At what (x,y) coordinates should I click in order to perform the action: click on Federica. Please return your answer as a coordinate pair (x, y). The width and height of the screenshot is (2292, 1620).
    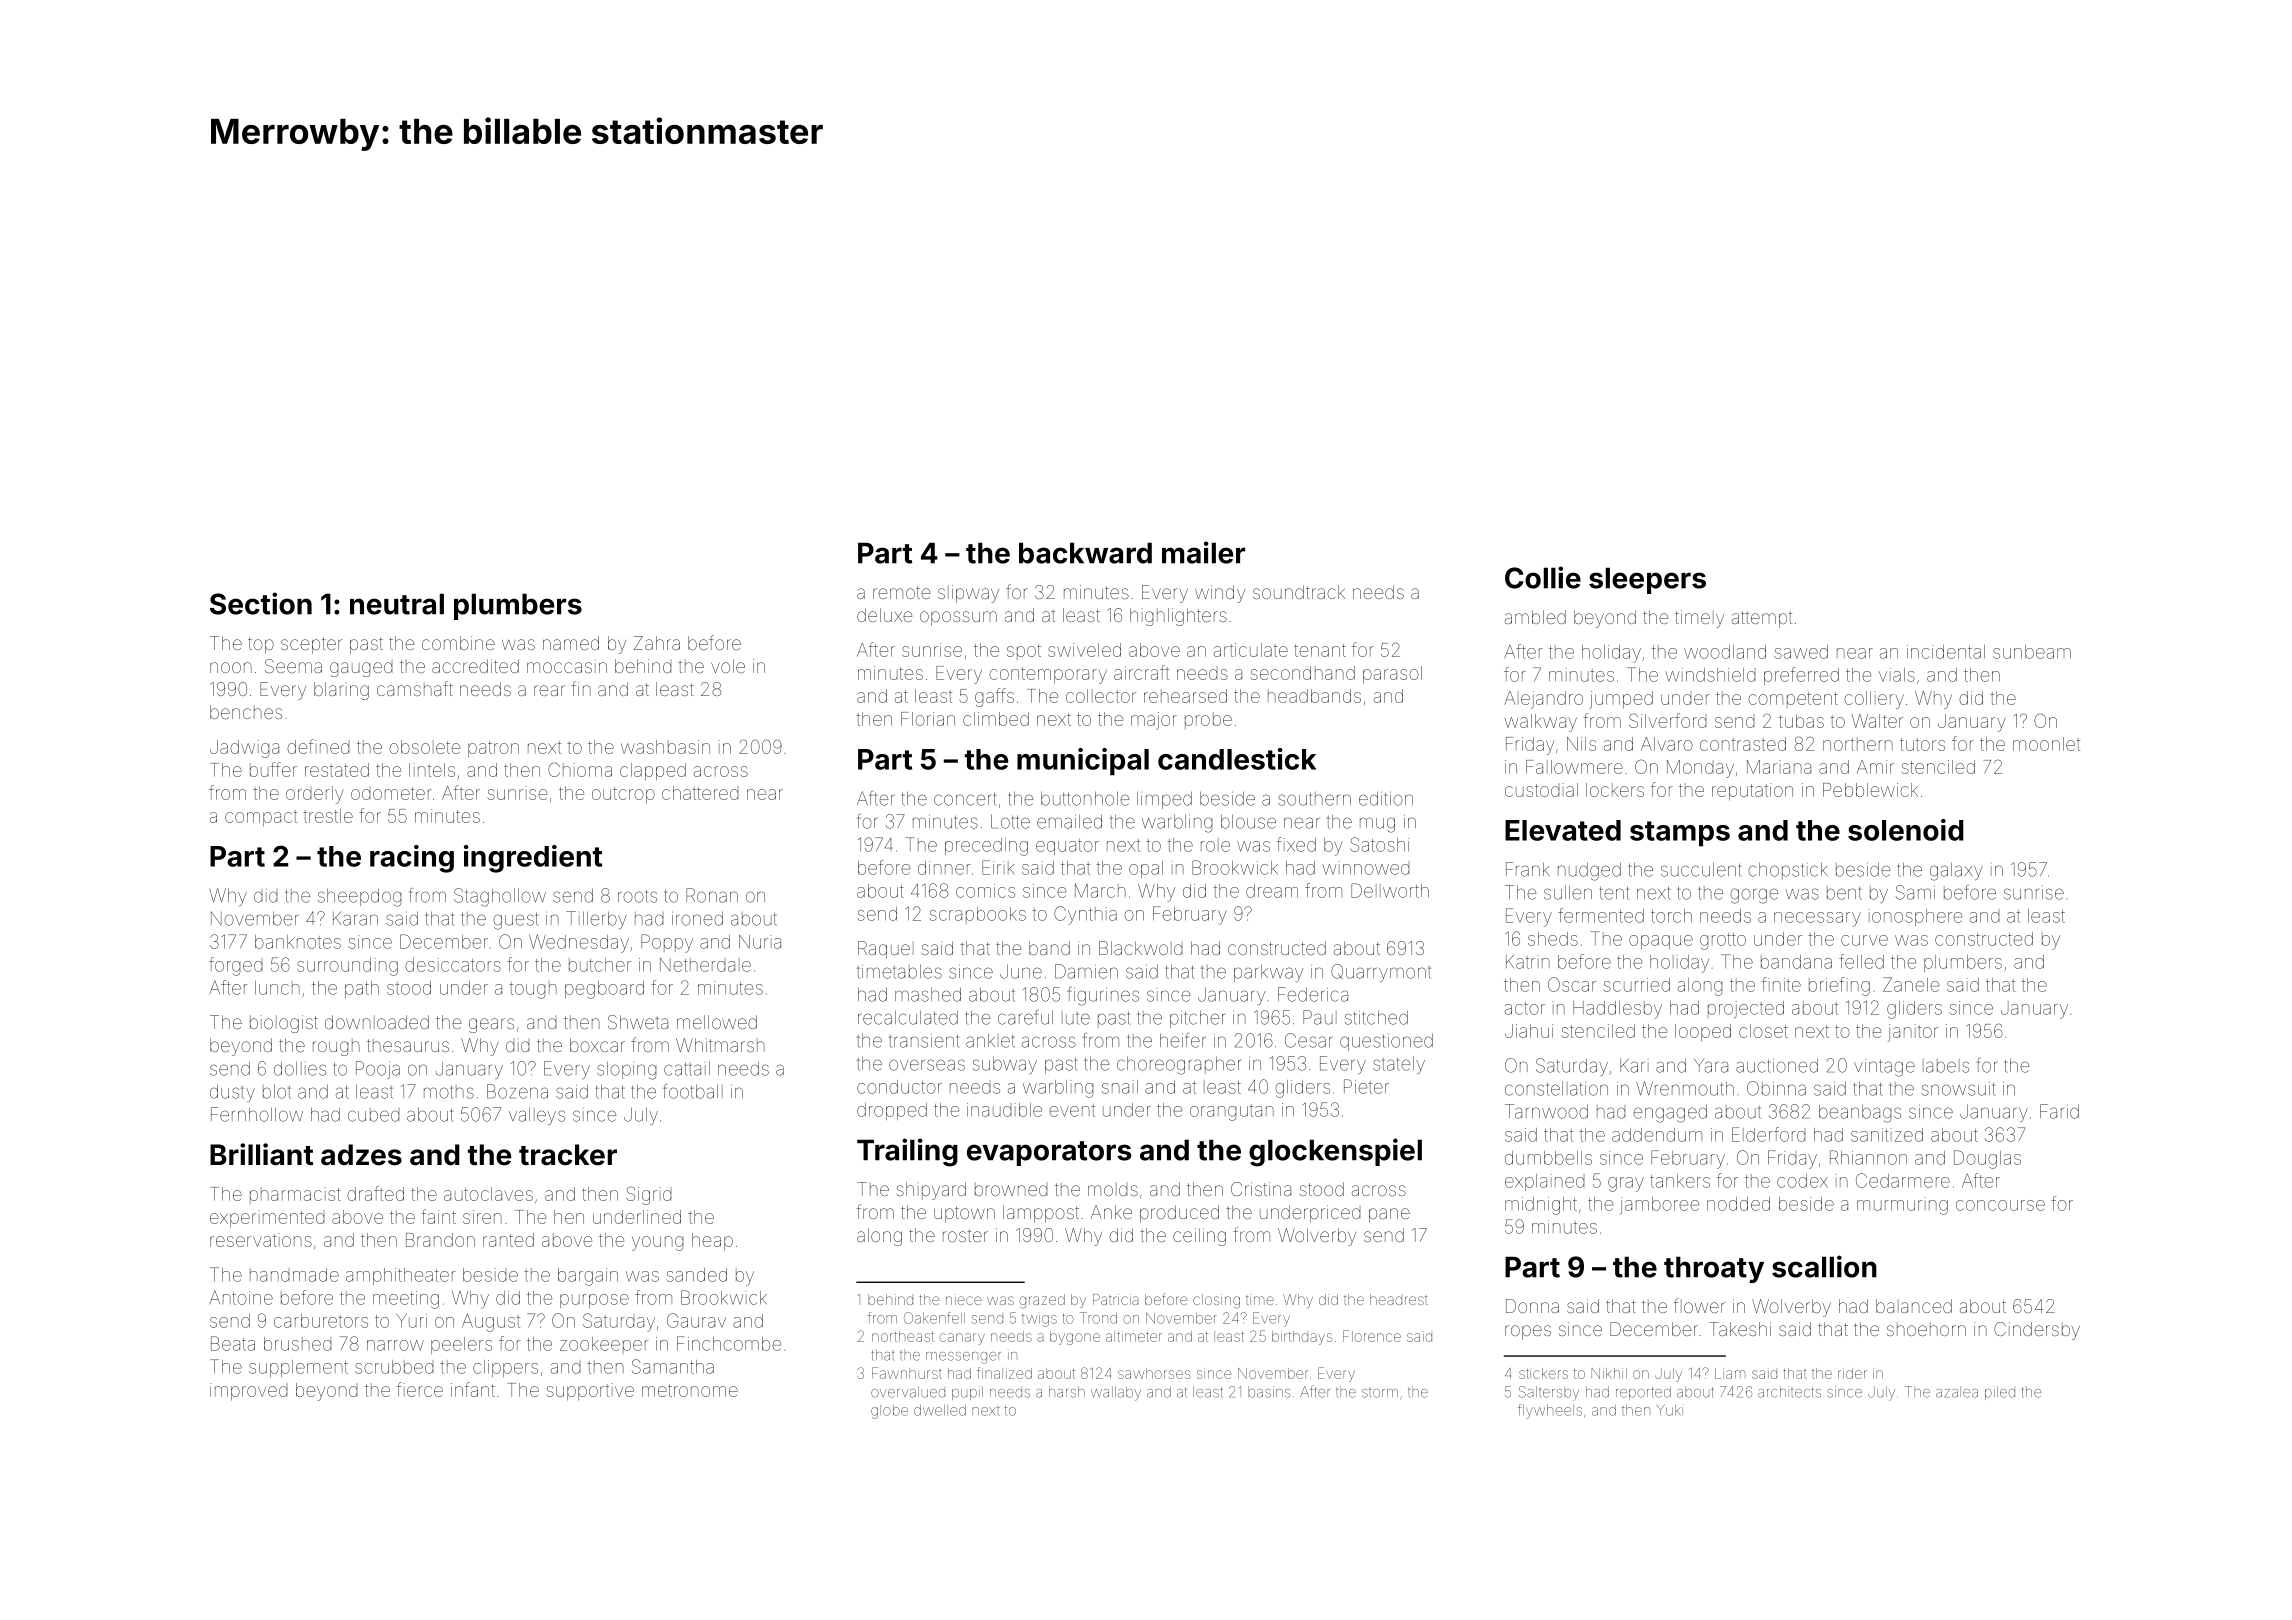
    Looking at the image, I should click on (1313, 994).
